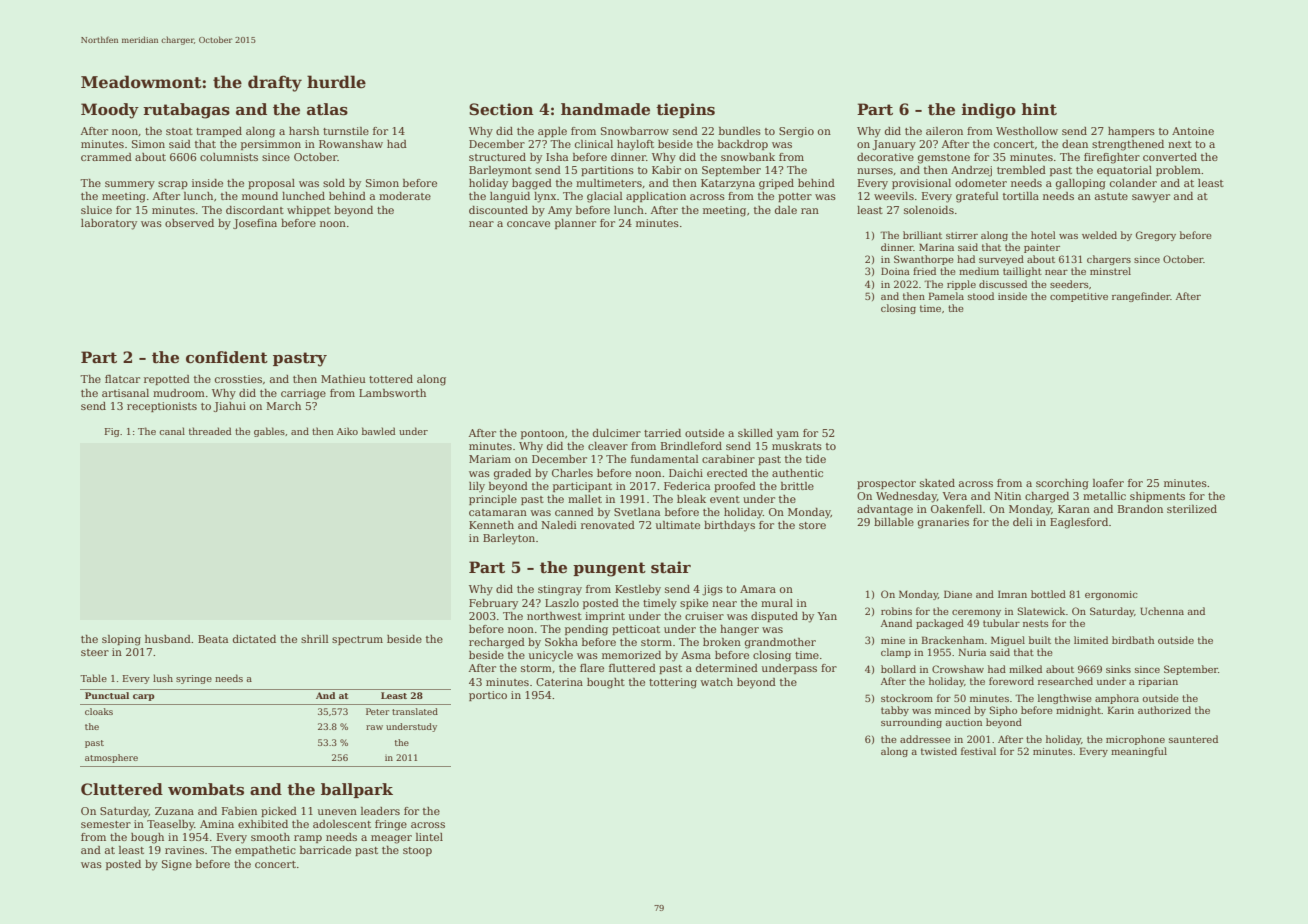  I want to click on sauntered, so click(1193, 739).
